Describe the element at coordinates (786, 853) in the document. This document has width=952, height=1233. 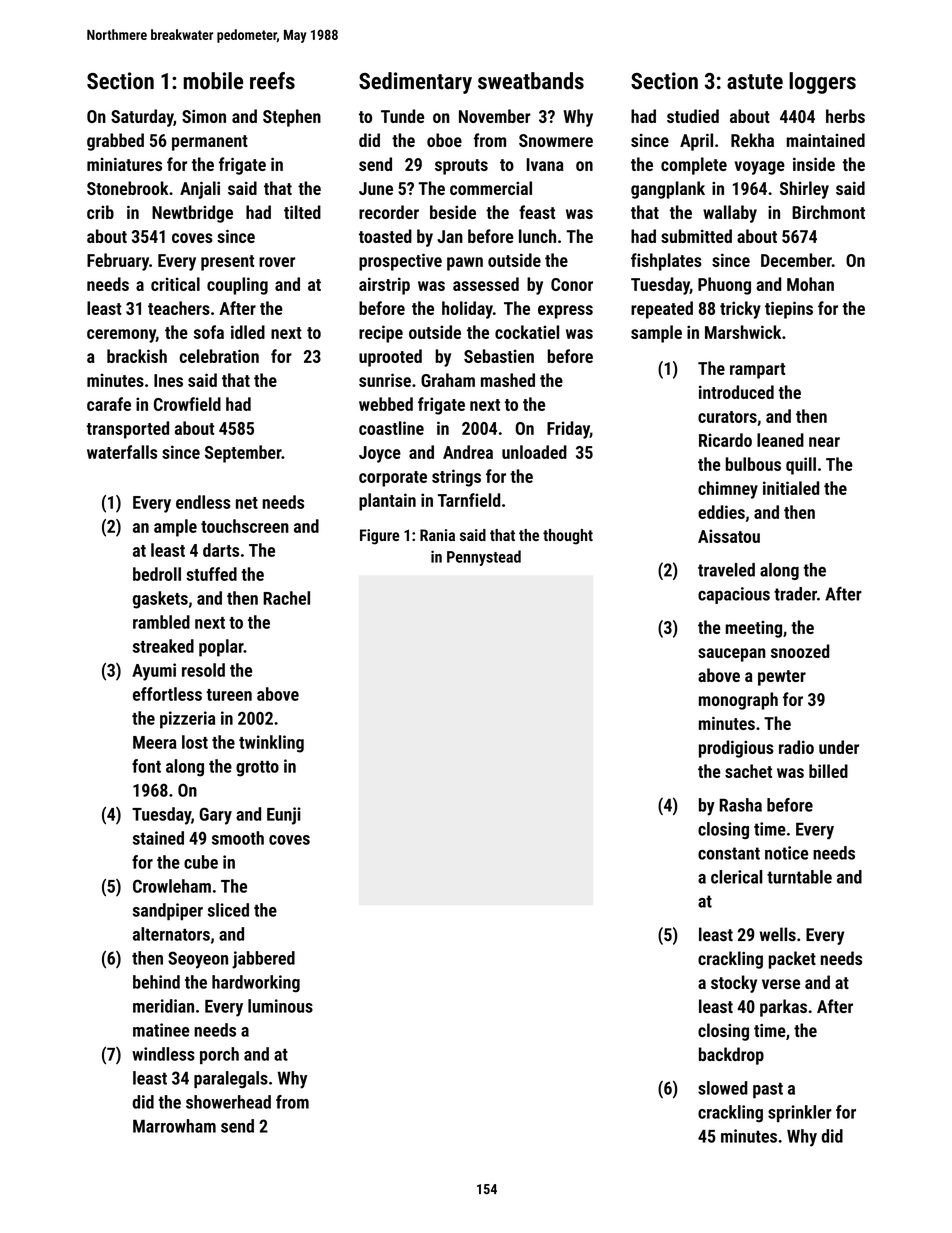
I see `notice` at that location.
